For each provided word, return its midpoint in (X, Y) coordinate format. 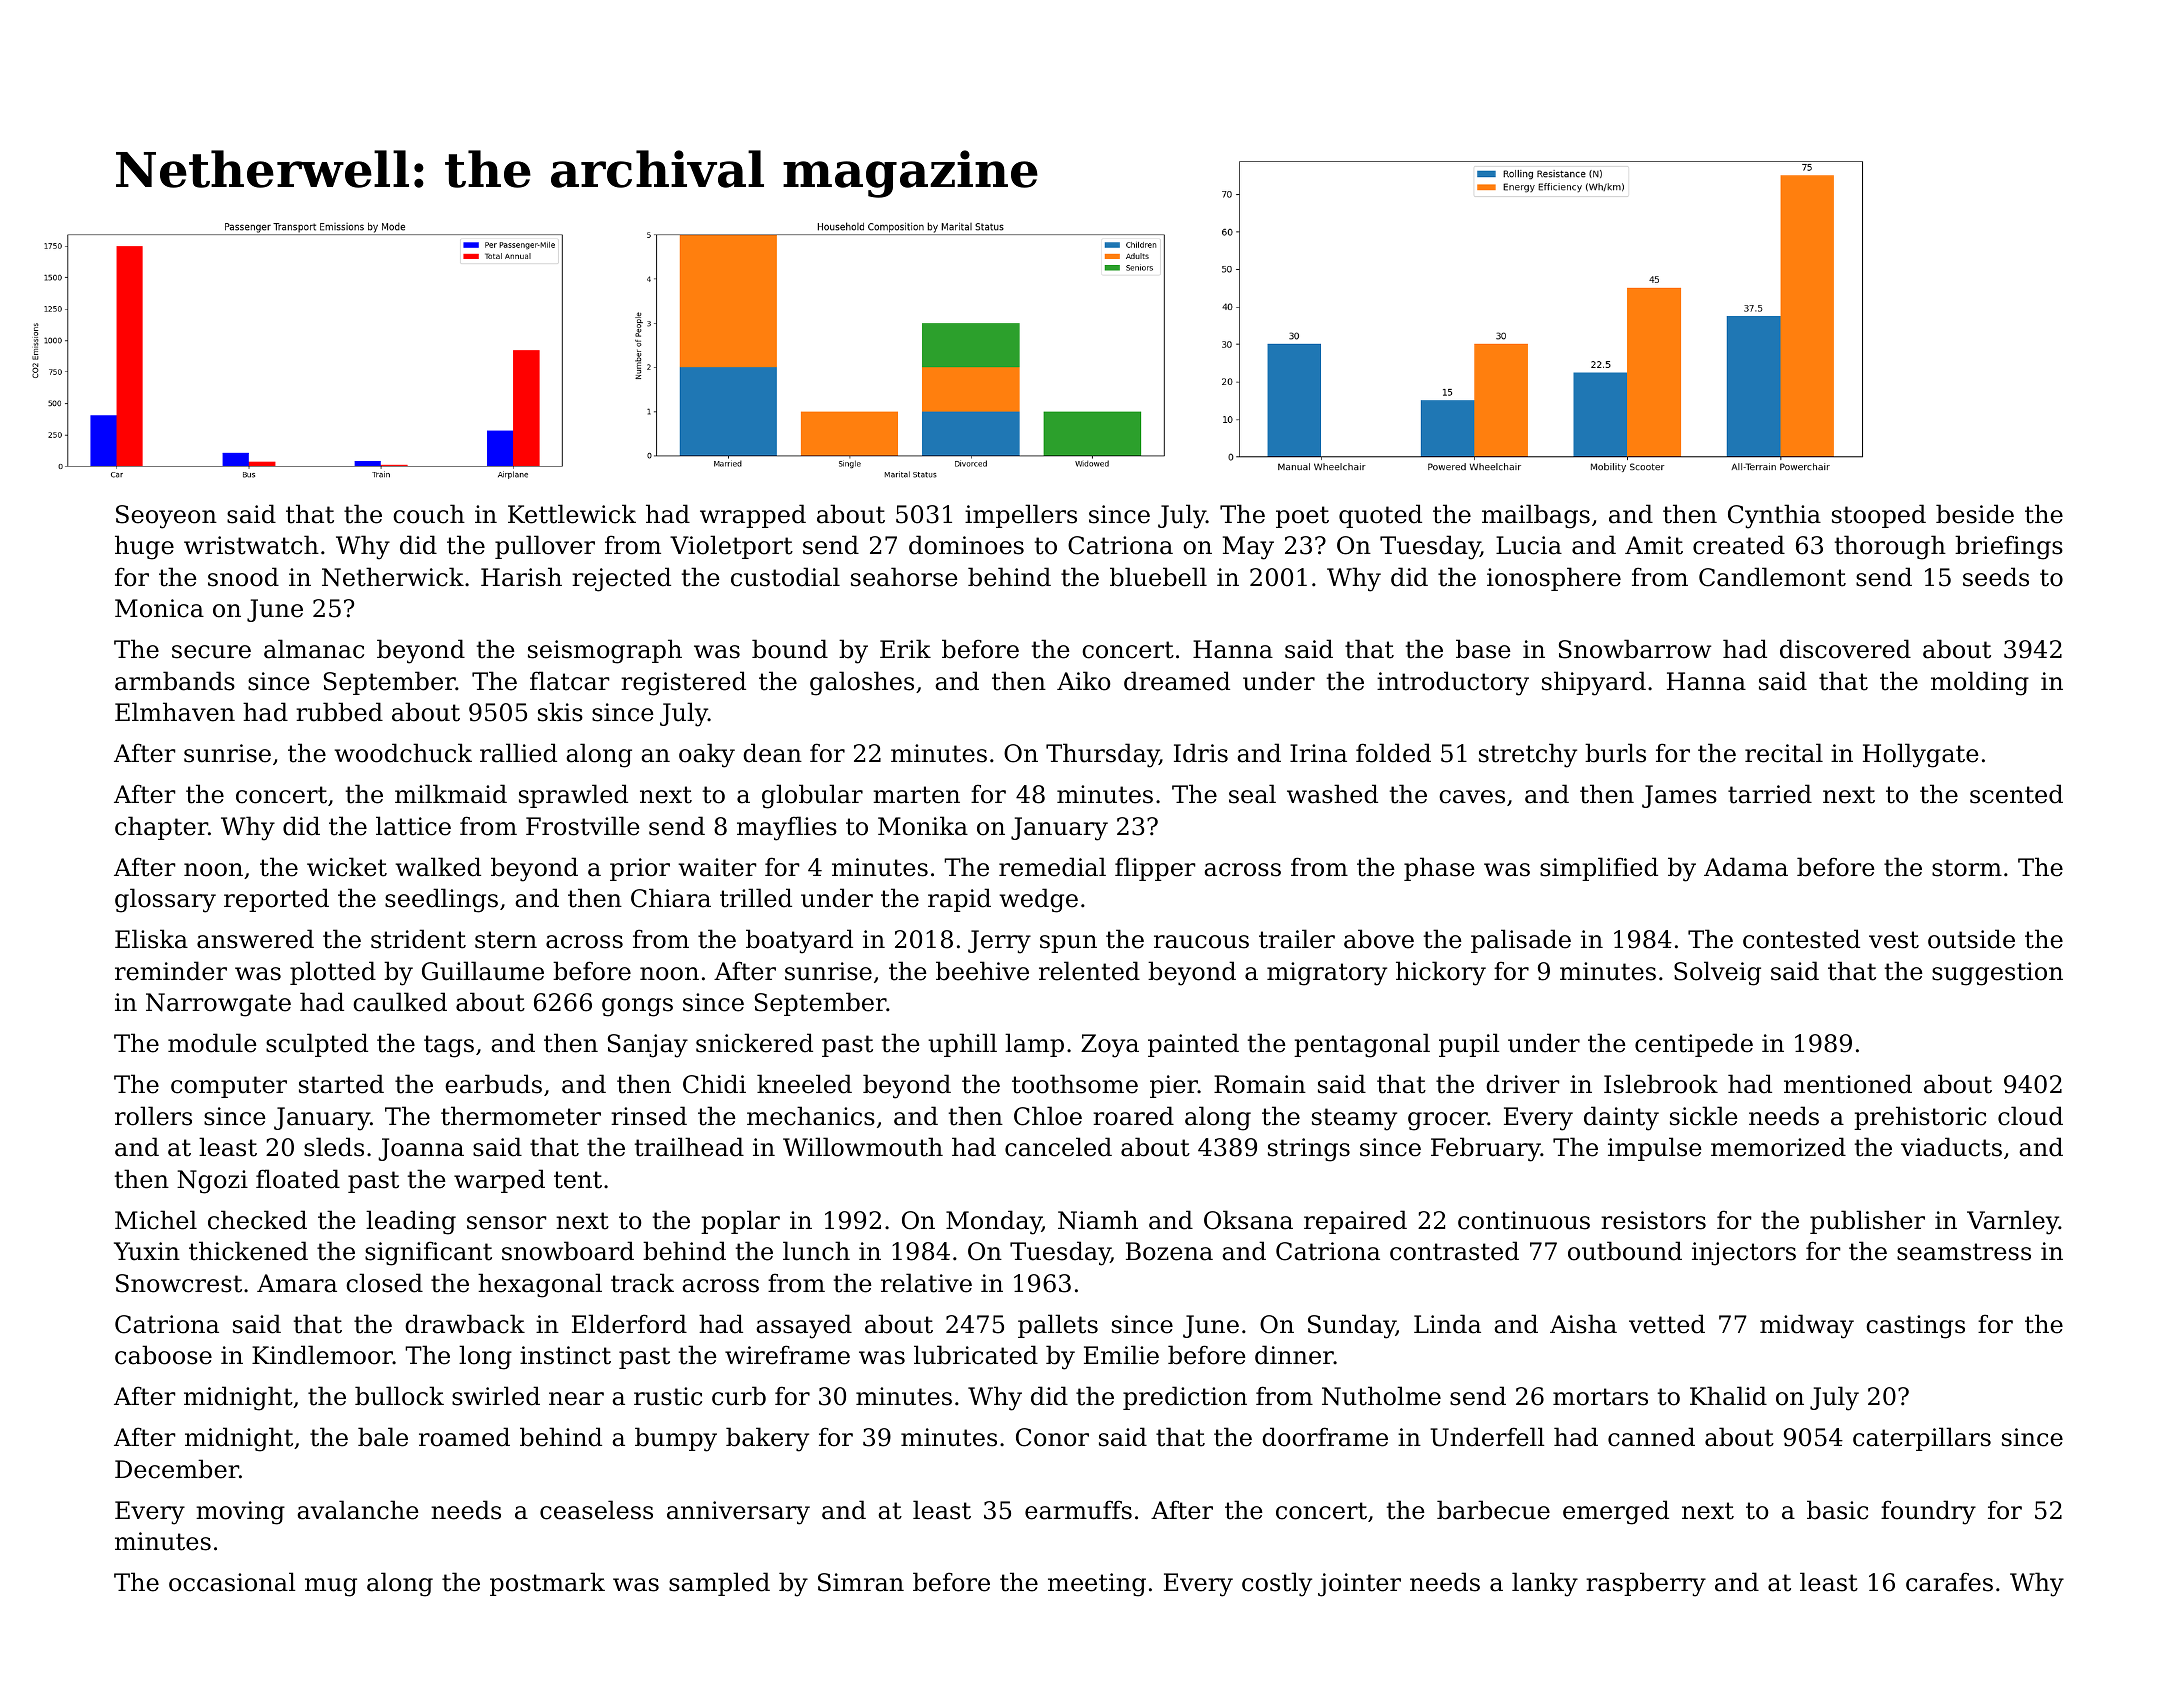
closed (384, 1283)
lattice (413, 826)
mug (331, 1587)
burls (1615, 753)
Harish (521, 577)
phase (1439, 869)
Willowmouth (863, 1147)
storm (1967, 868)
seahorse (904, 577)
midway (1807, 1326)
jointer (1359, 1585)
